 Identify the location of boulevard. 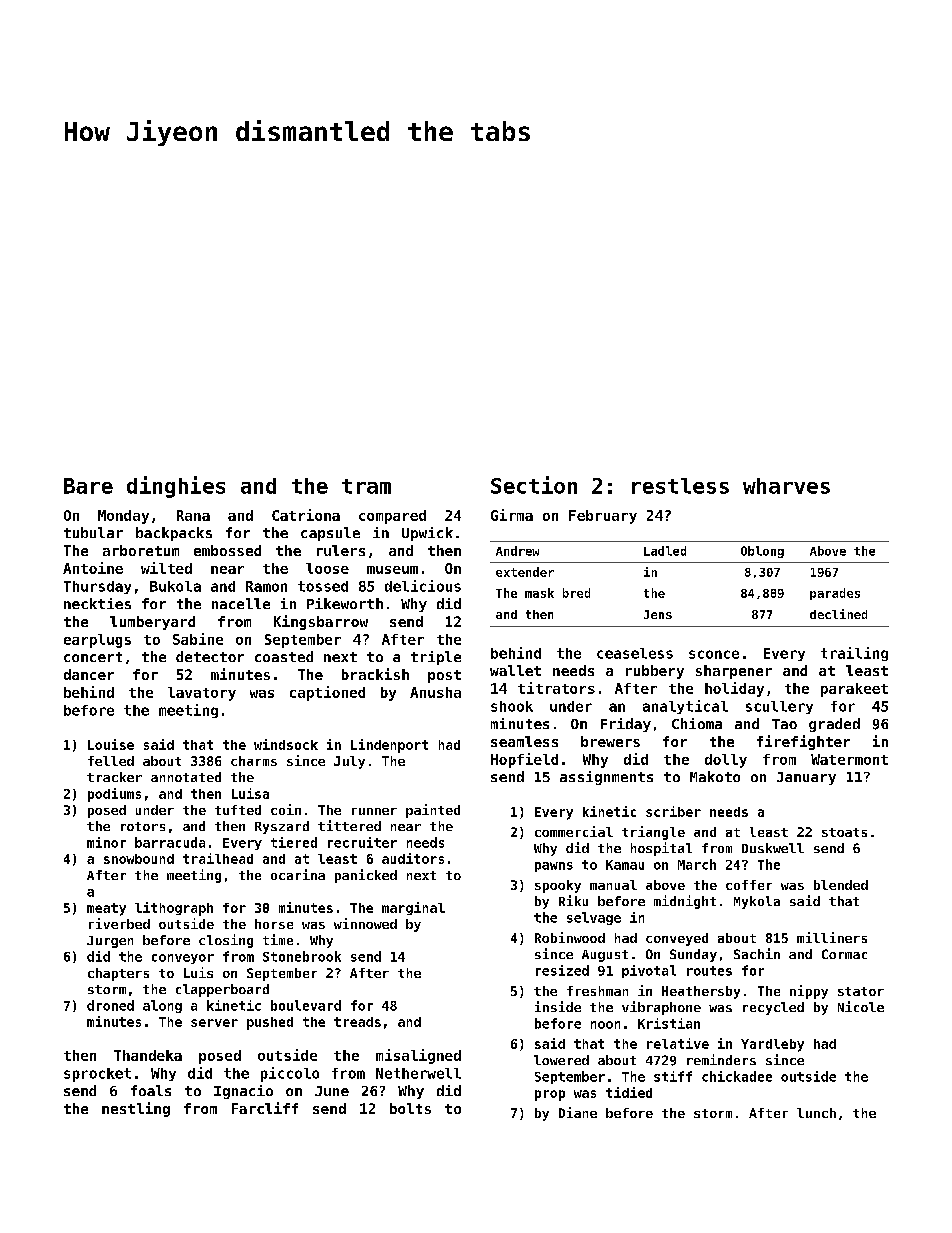
(306, 1005).
